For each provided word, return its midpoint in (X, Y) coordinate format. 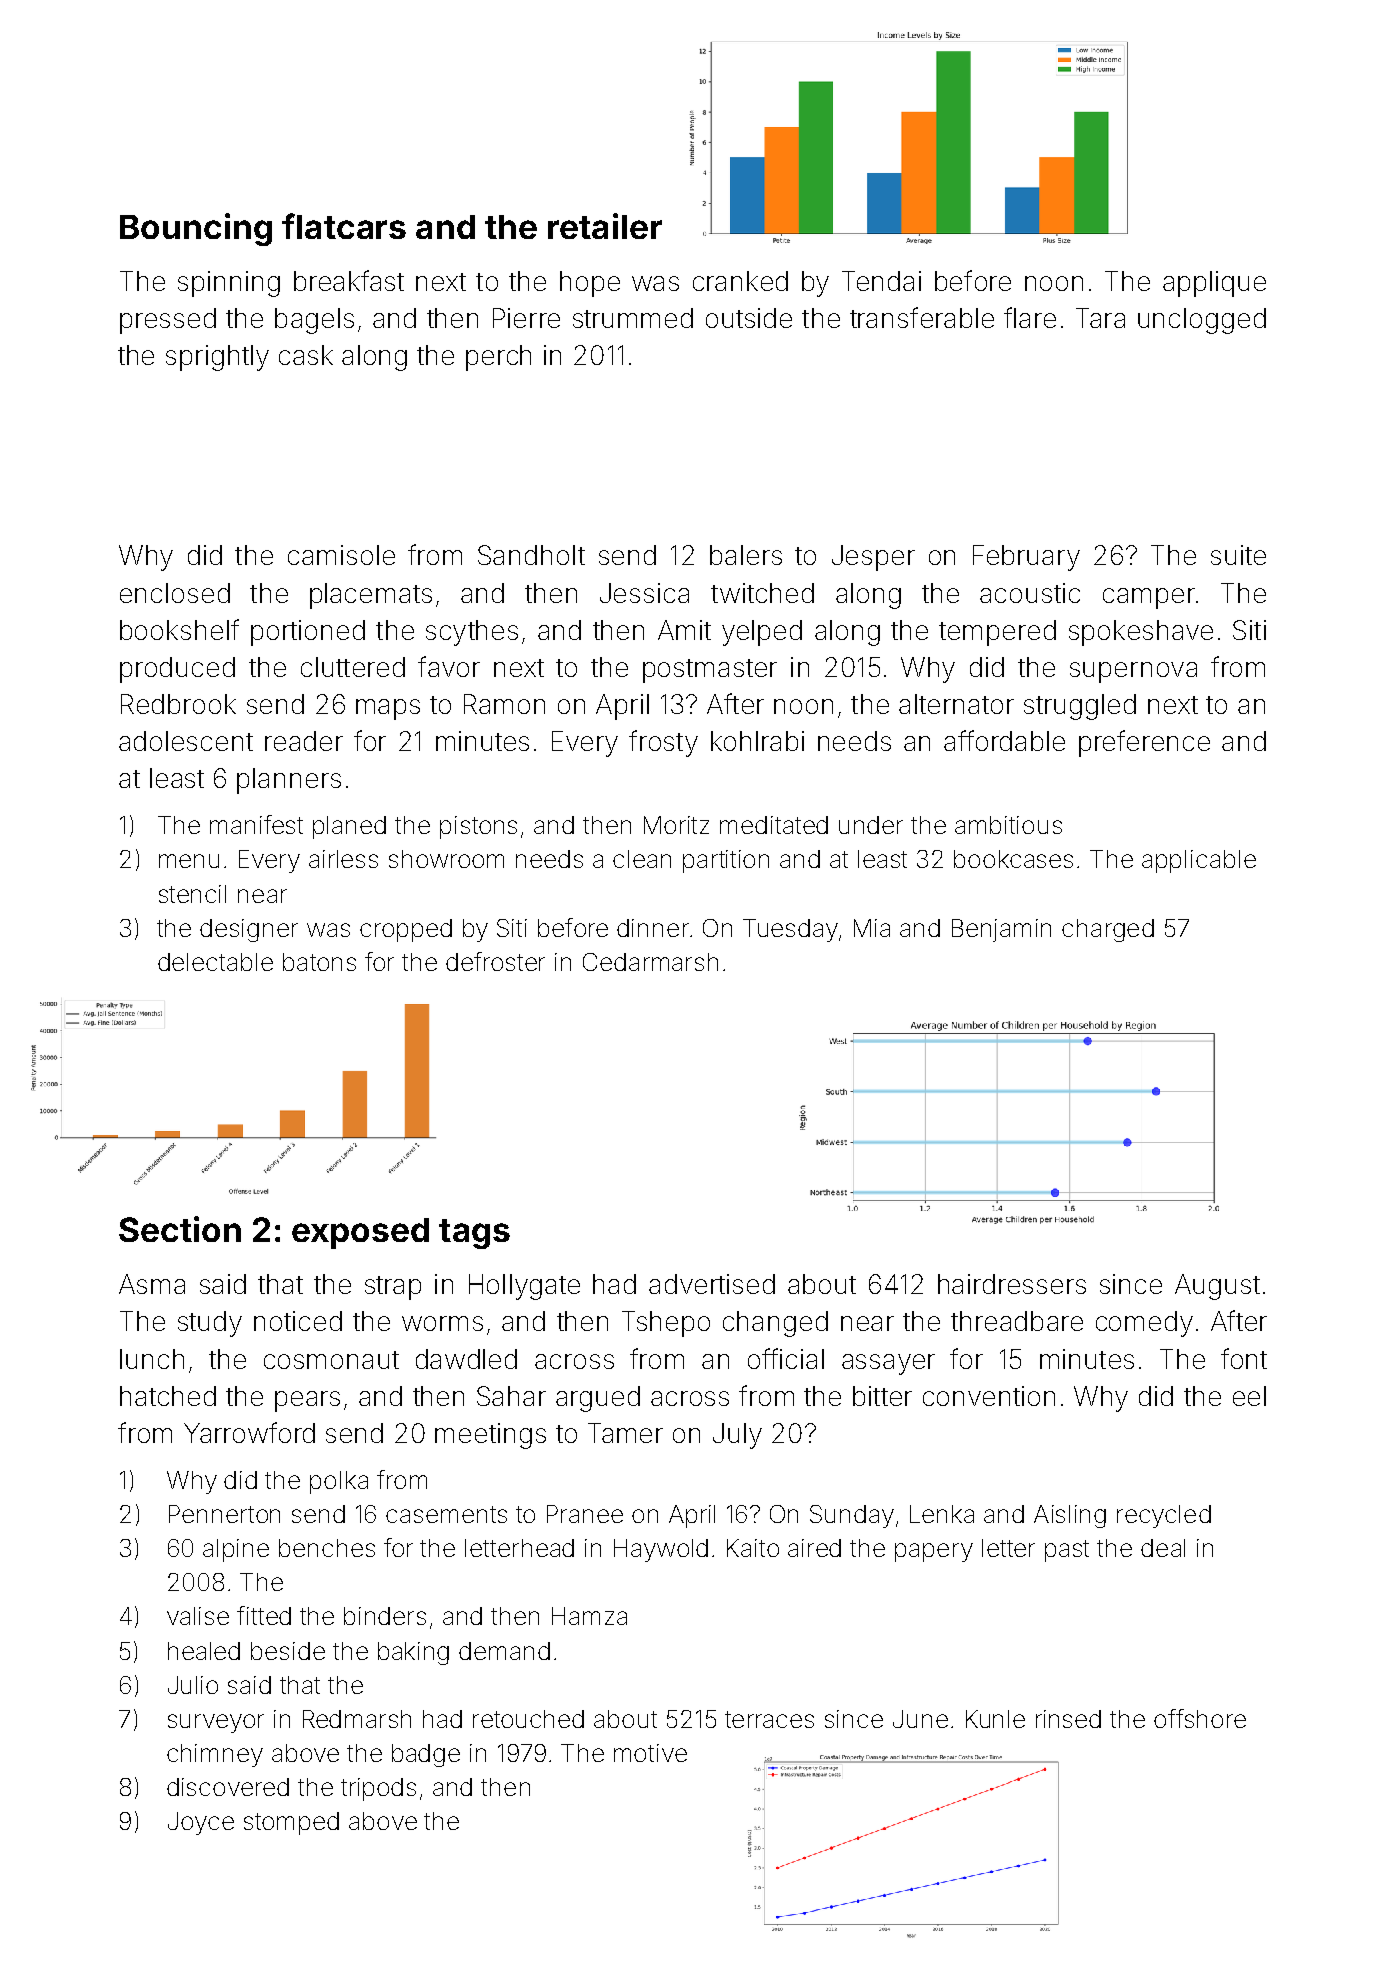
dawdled (466, 1359)
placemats (371, 596)
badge (426, 1755)
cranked (740, 281)
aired (814, 1548)
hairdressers (1012, 1284)
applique (1214, 284)
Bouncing (196, 229)
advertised (712, 1284)
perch (498, 358)
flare (1030, 317)
